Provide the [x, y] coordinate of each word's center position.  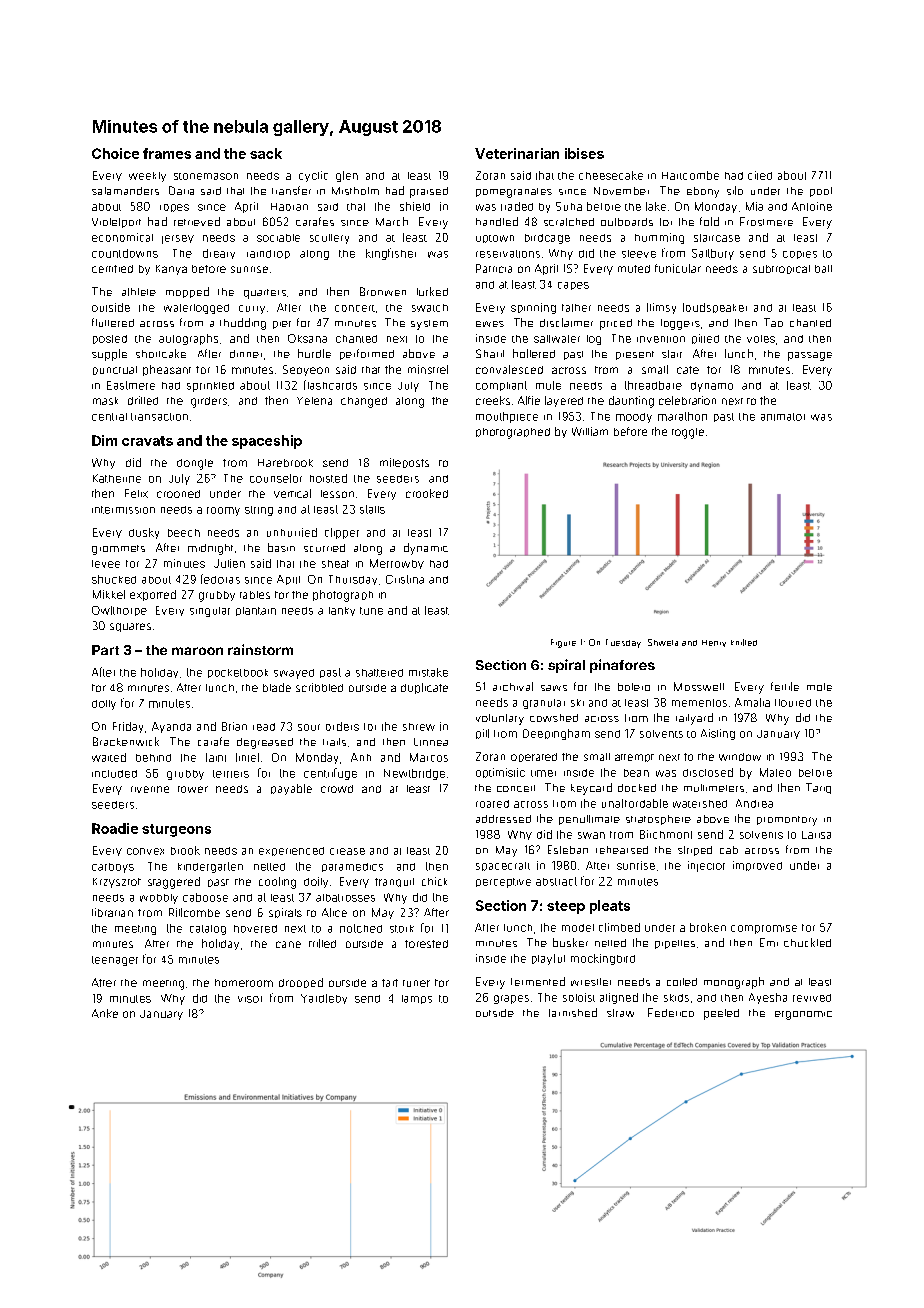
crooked [427, 493]
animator [783, 417]
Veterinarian [517, 153]
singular [210, 612]
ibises [584, 153]
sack [266, 153]
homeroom [244, 983]
